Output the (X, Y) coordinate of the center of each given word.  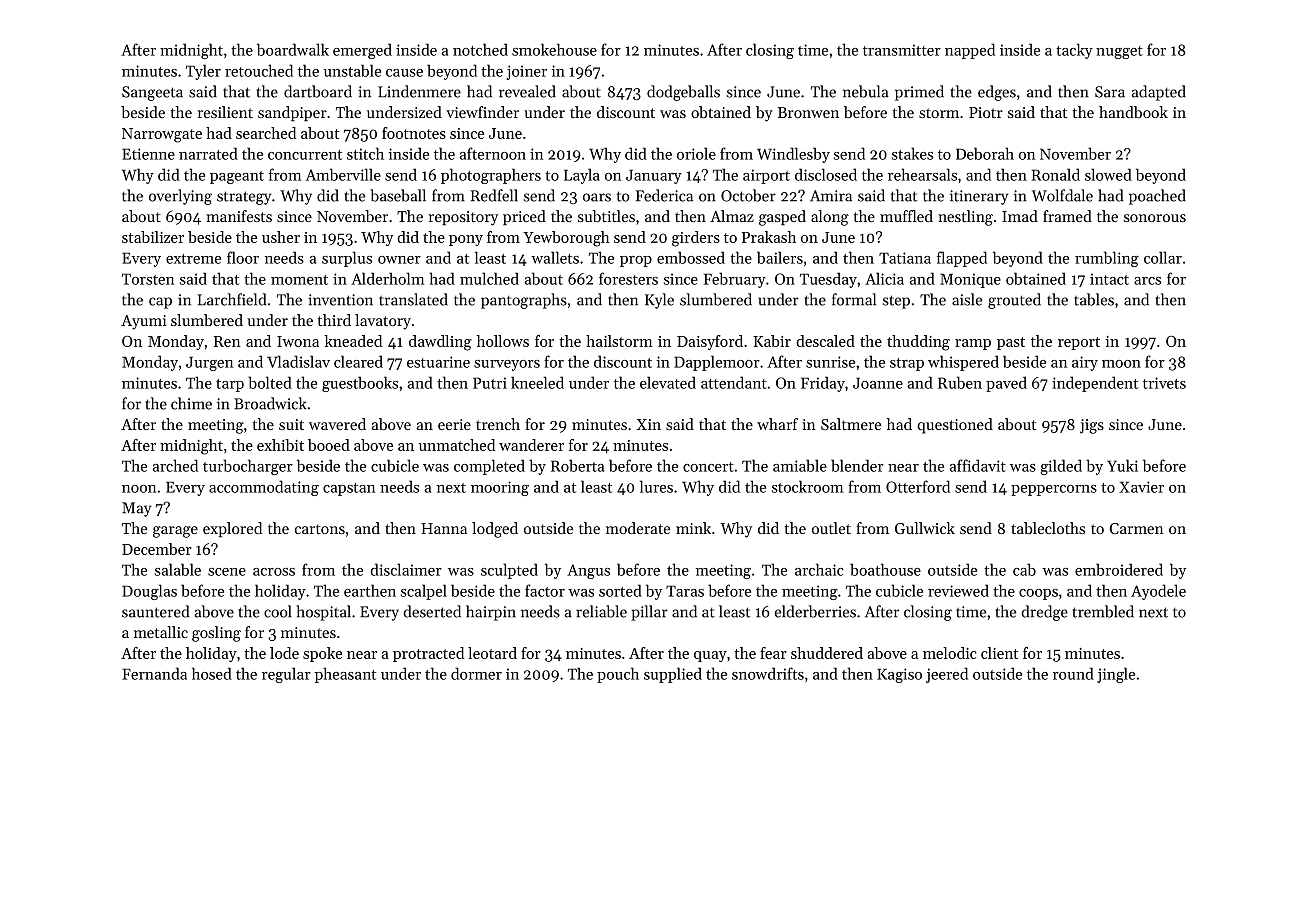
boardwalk (293, 49)
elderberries (815, 611)
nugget (1119, 52)
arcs (1147, 281)
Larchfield (232, 299)
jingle (1116, 675)
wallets (555, 257)
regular (286, 675)
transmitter (902, 50)
